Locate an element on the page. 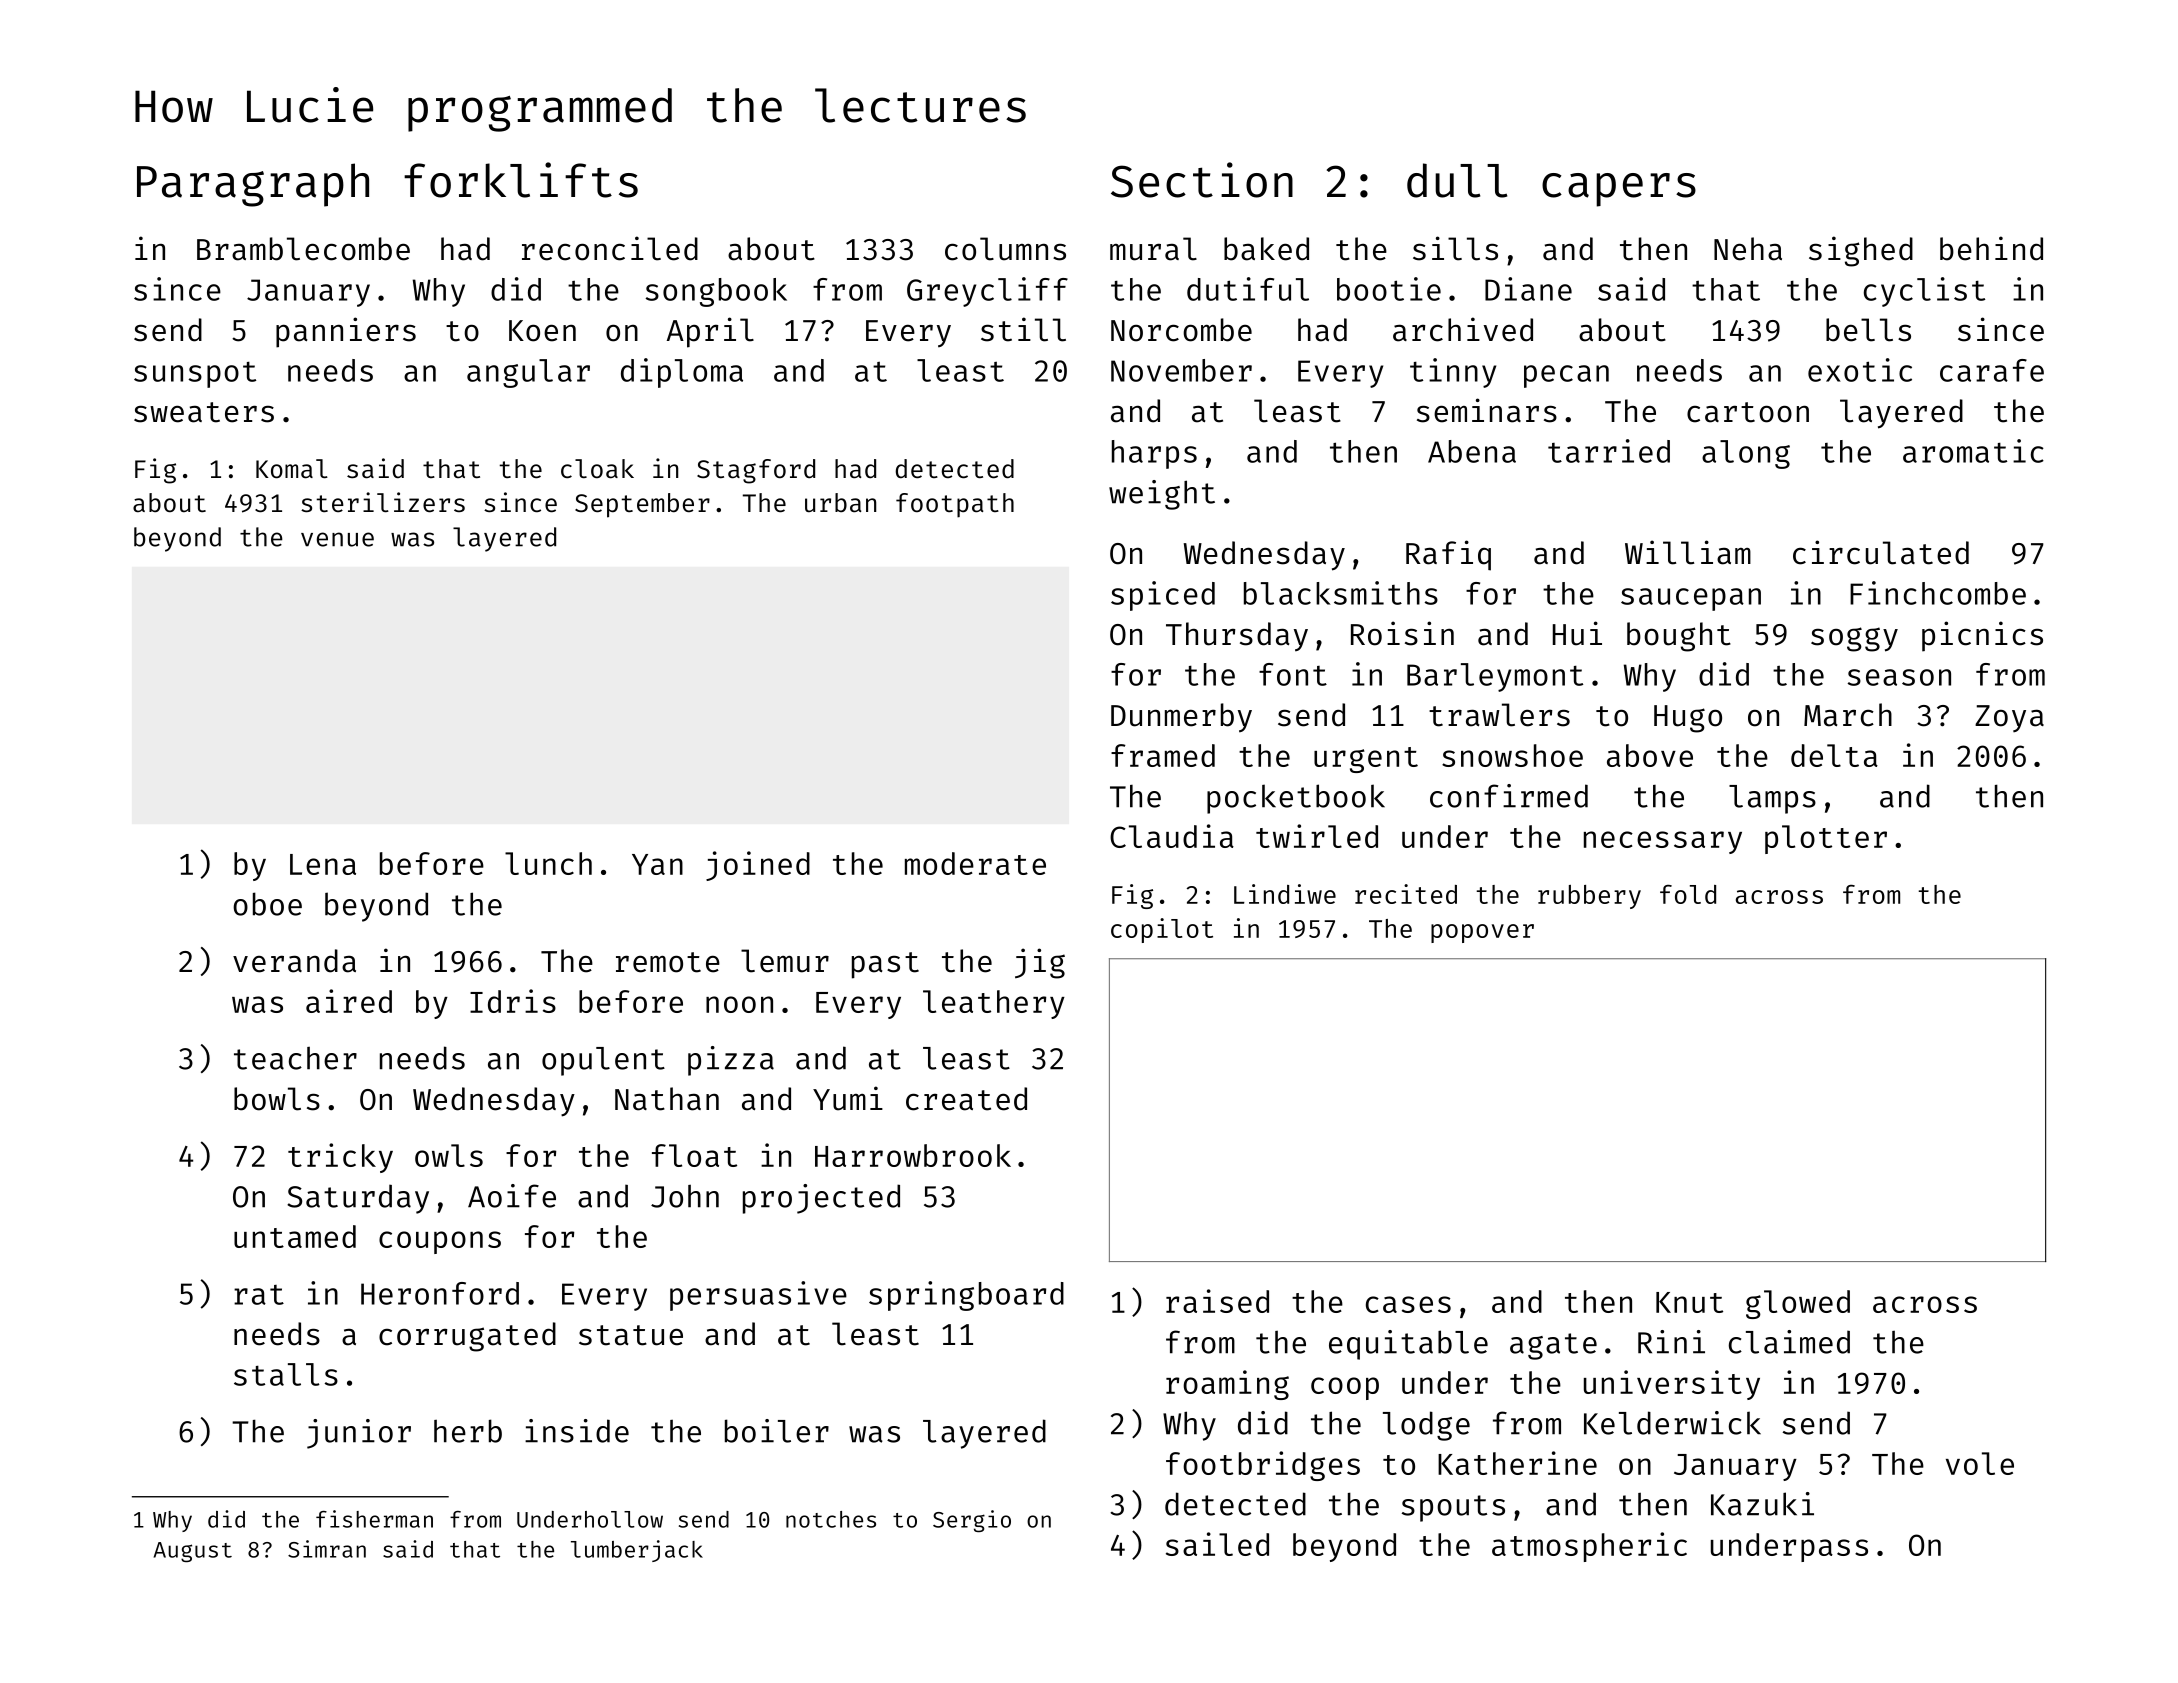 The width and height of the document is (2178, 1683). corrugated is located at coordinates (467, 1337).
